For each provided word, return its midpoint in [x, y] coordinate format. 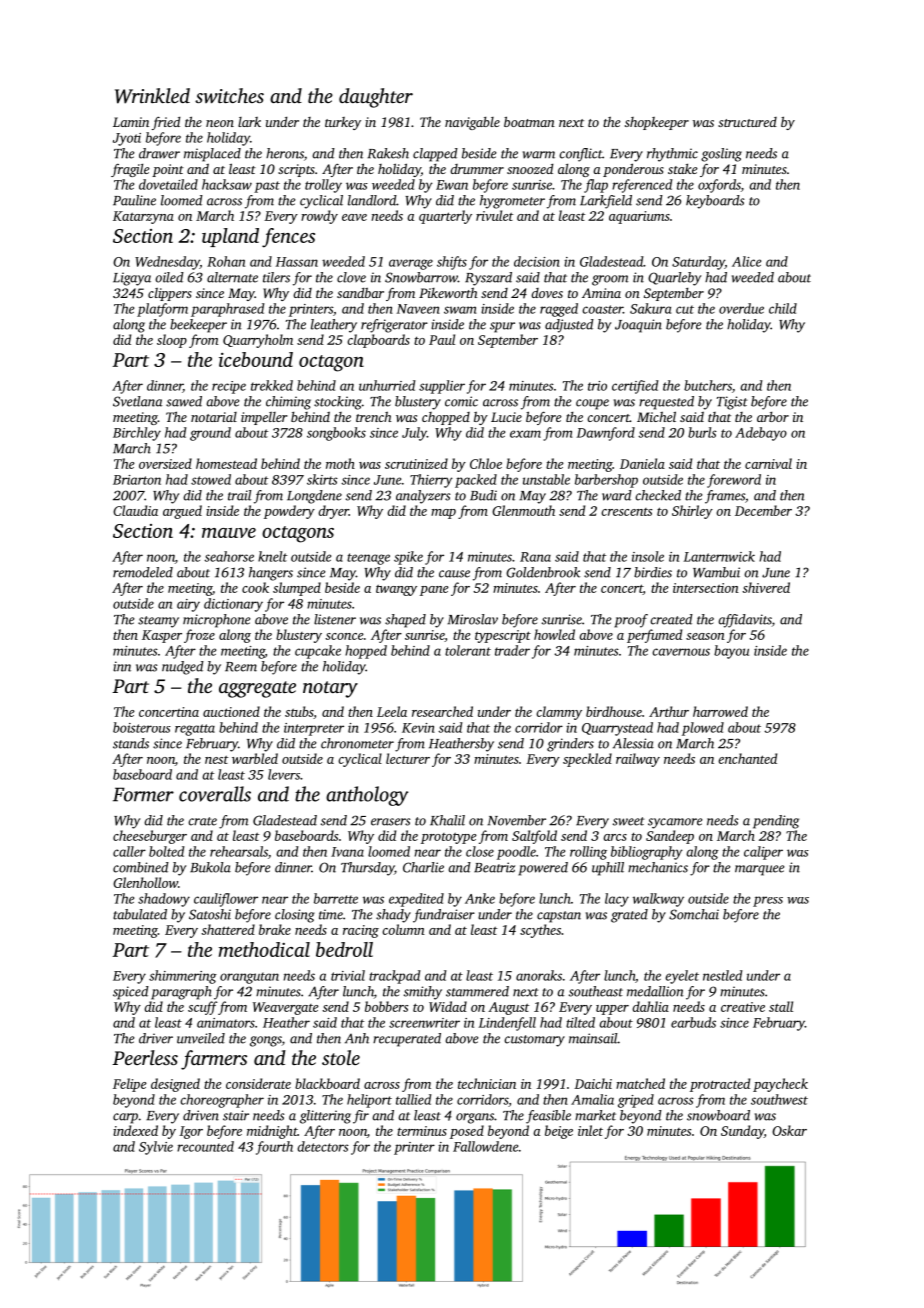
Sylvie [156, 1148]
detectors [323, 1146]
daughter [376, 98]
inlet [590, 1130]
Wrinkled [152, 96]
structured [747, 122]
